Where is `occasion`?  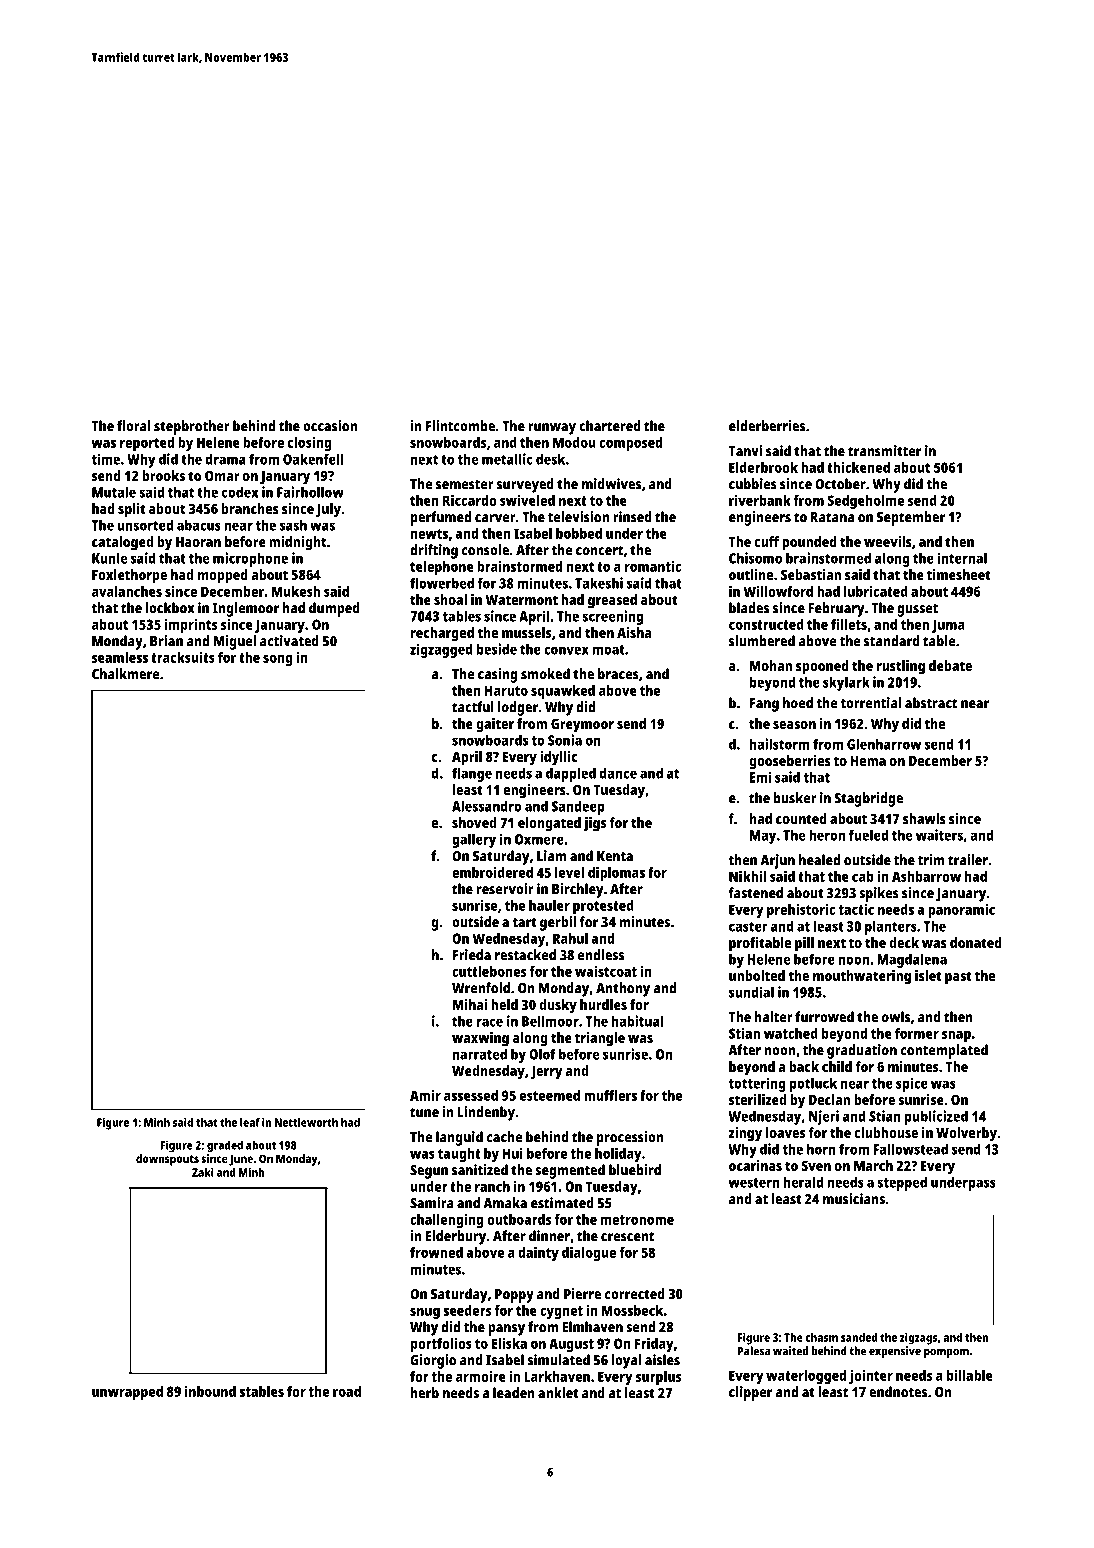 occasion is located at coordinates (330, 426).
